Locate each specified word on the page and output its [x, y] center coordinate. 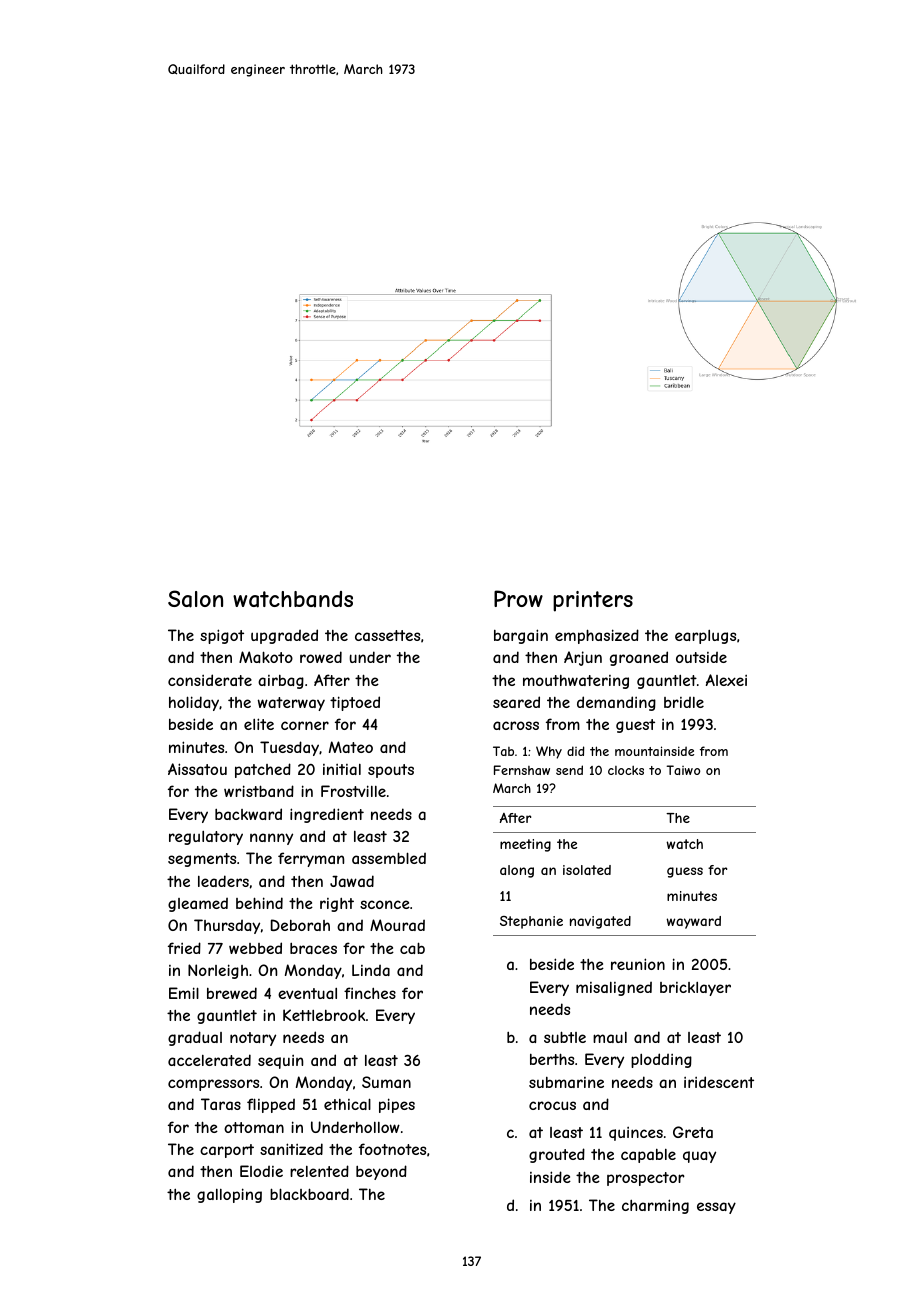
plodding [661, 1060]
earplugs [705, 637]
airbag [281, 682]
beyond [381, 1172]
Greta [693, 1132]
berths [552, 1059]
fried [184, 948]
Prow [518, 598]
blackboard [309, 1194]
